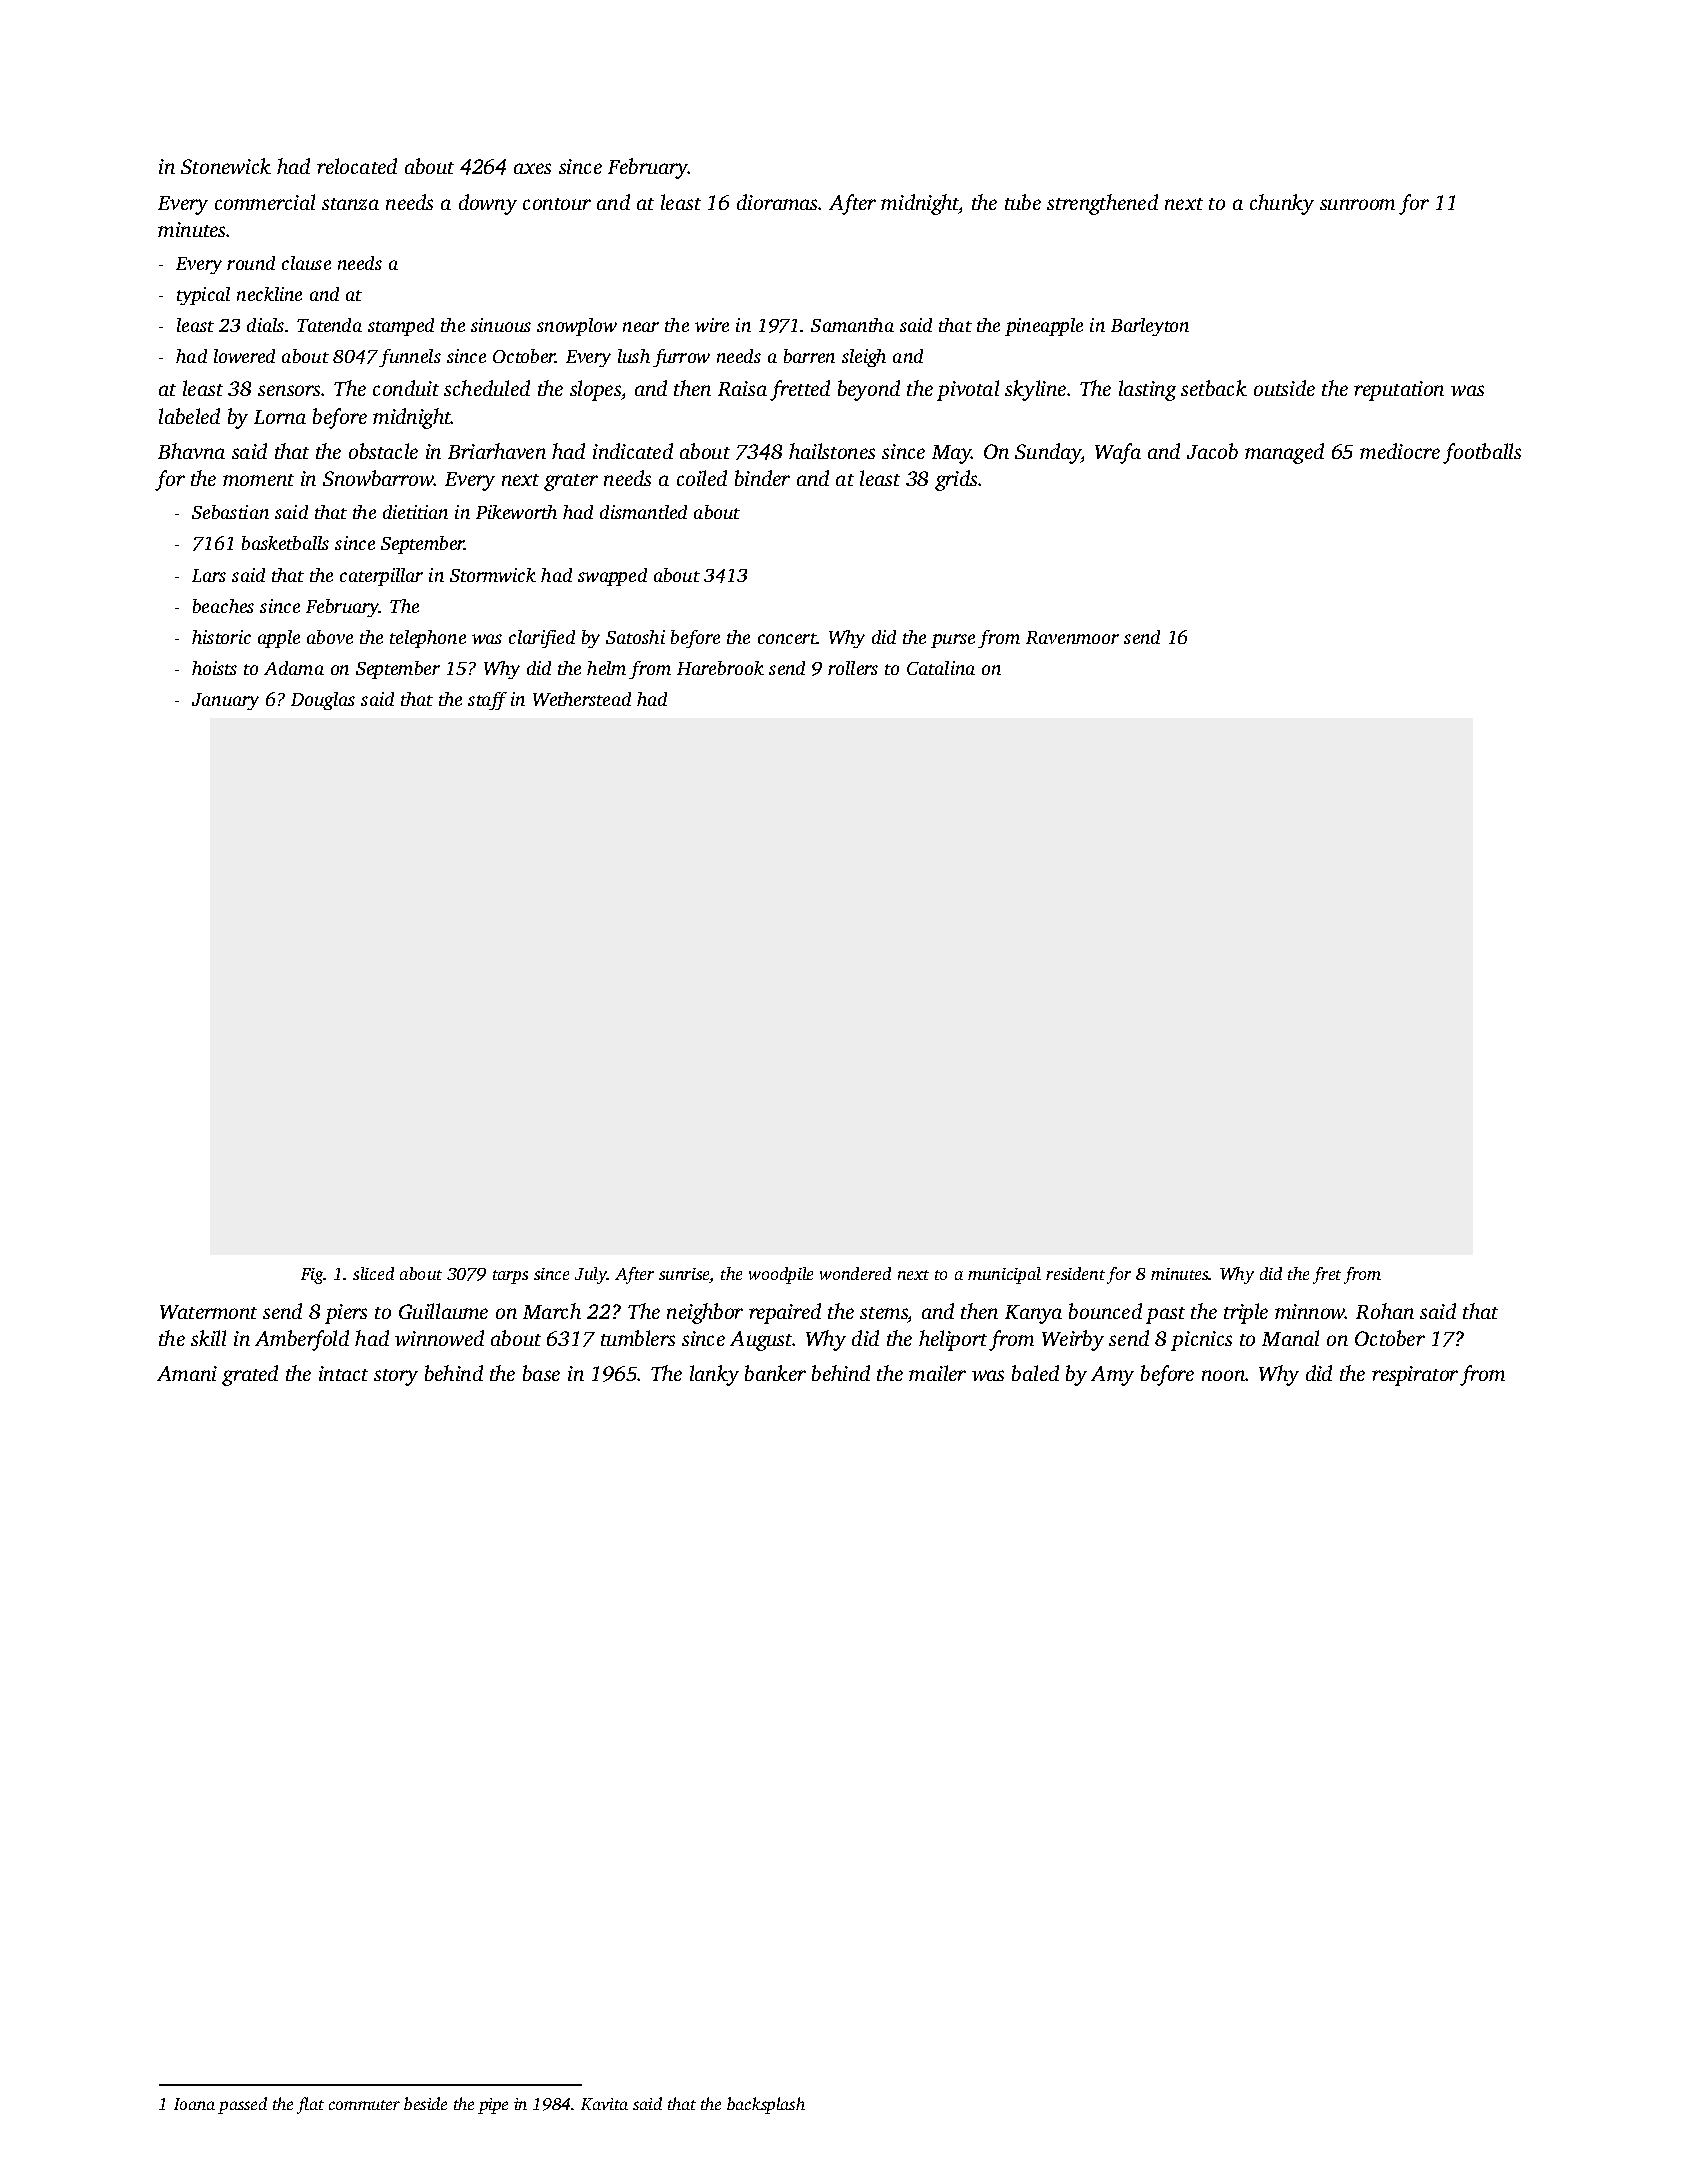  Describe the element at coordinates (766, 2105) in the document. I see `backsplash` at that location.
